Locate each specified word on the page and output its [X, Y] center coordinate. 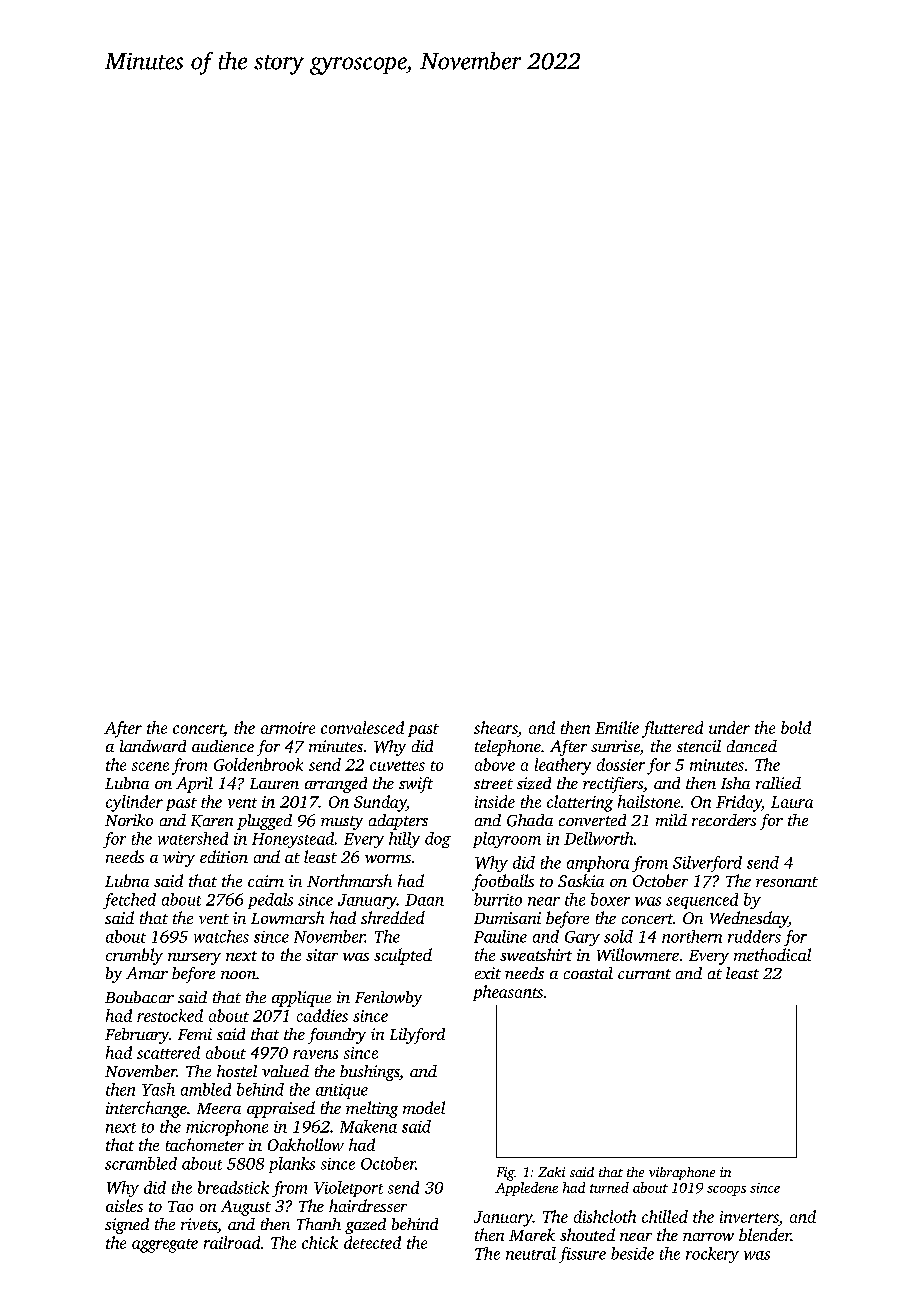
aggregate [165, 1246]
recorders [724, 820]
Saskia [581, 880]
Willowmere [638, 954]
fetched [129, 901]
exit [488, 973]
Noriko [129, 820]
